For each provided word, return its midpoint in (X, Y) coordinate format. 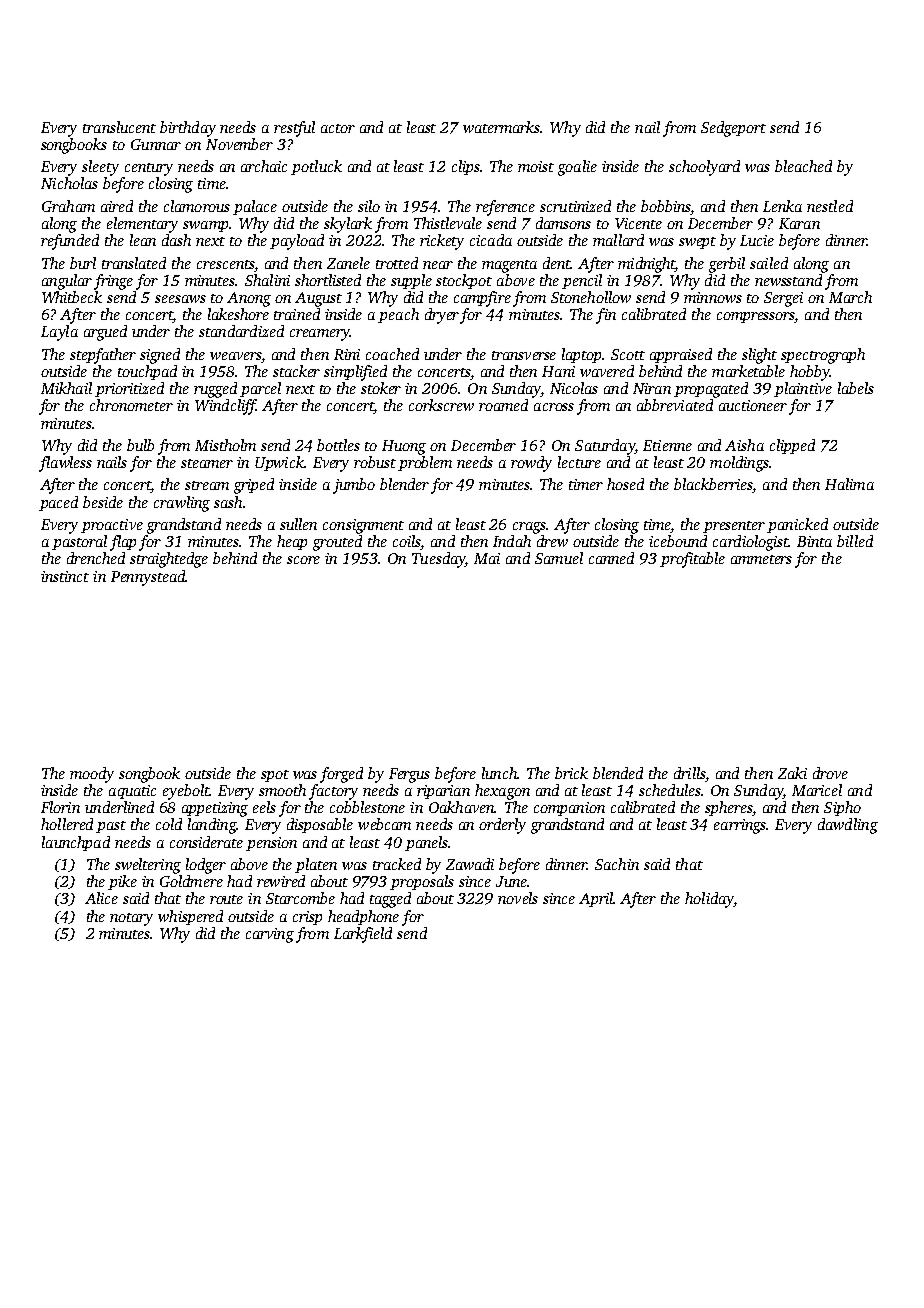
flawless (65, 464)
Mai (487, 558)
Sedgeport (733, 129)
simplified (355, 373)
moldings (739, 464)
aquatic (132, 792)
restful (294, 129)
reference (505, 208)
